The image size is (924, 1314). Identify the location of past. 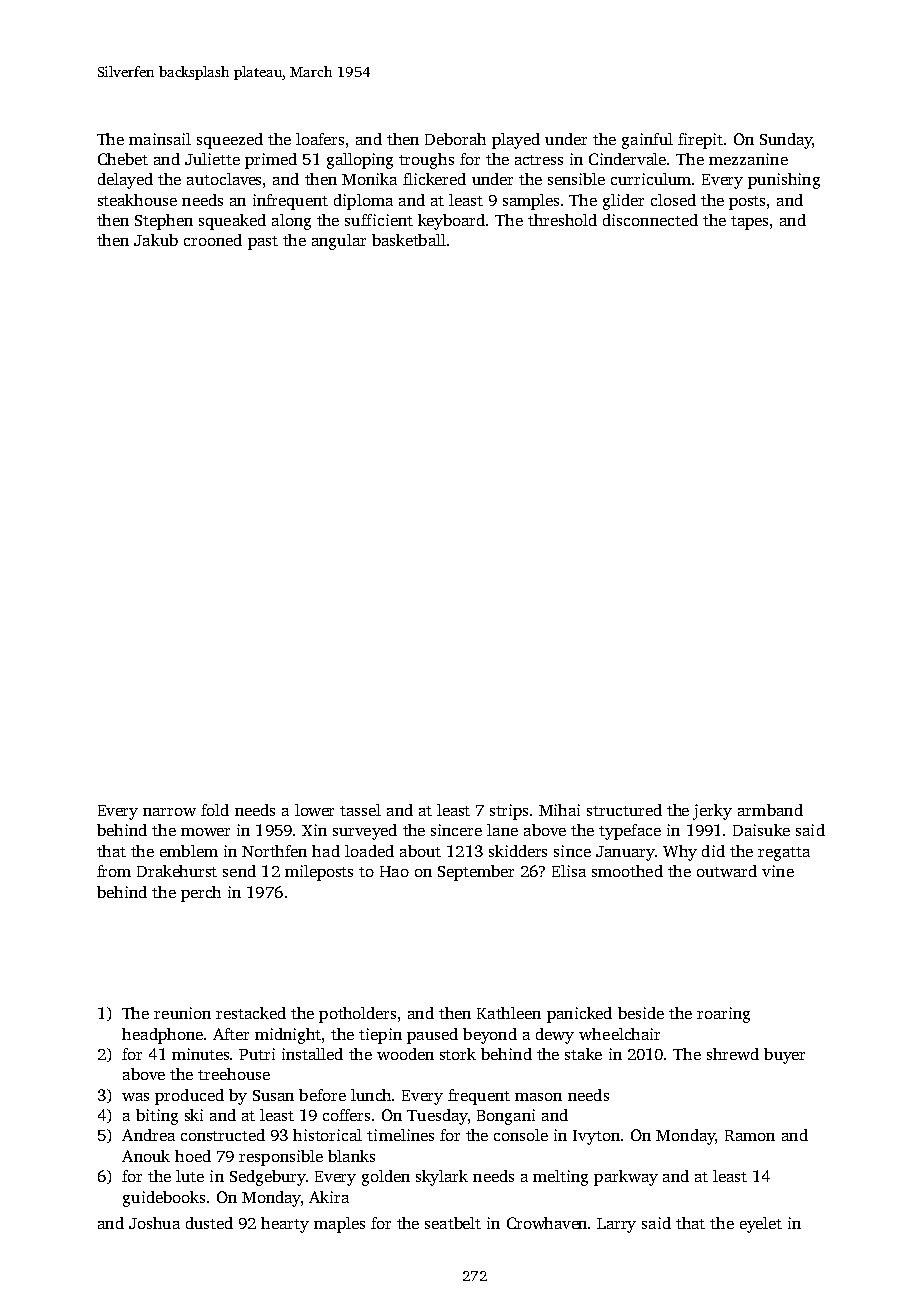
(263, 243).
